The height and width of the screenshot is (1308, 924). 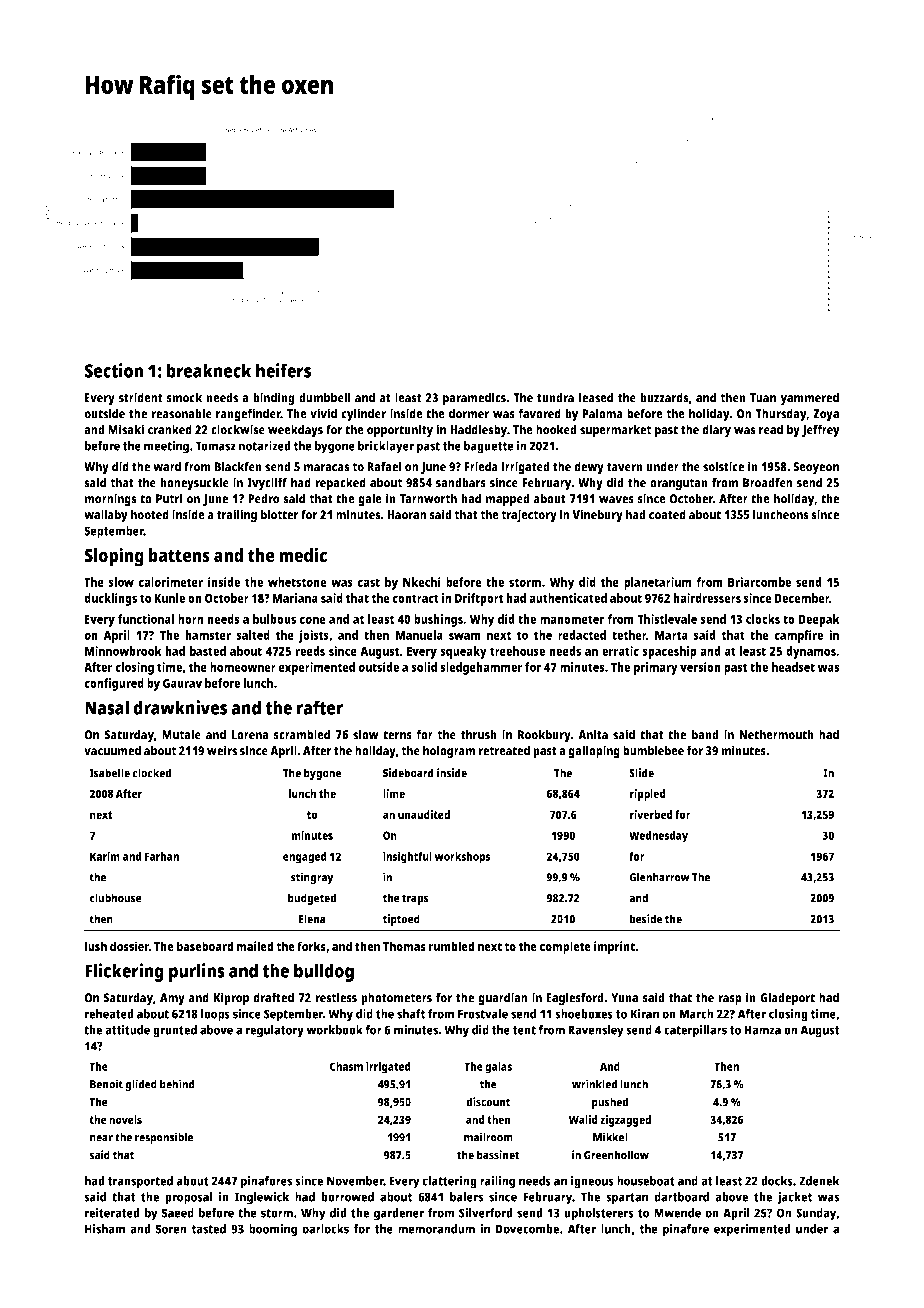 What do you see at coordinates (311, 946) in the screenshot?
I see `forks` at bounding box center [311, 946].
